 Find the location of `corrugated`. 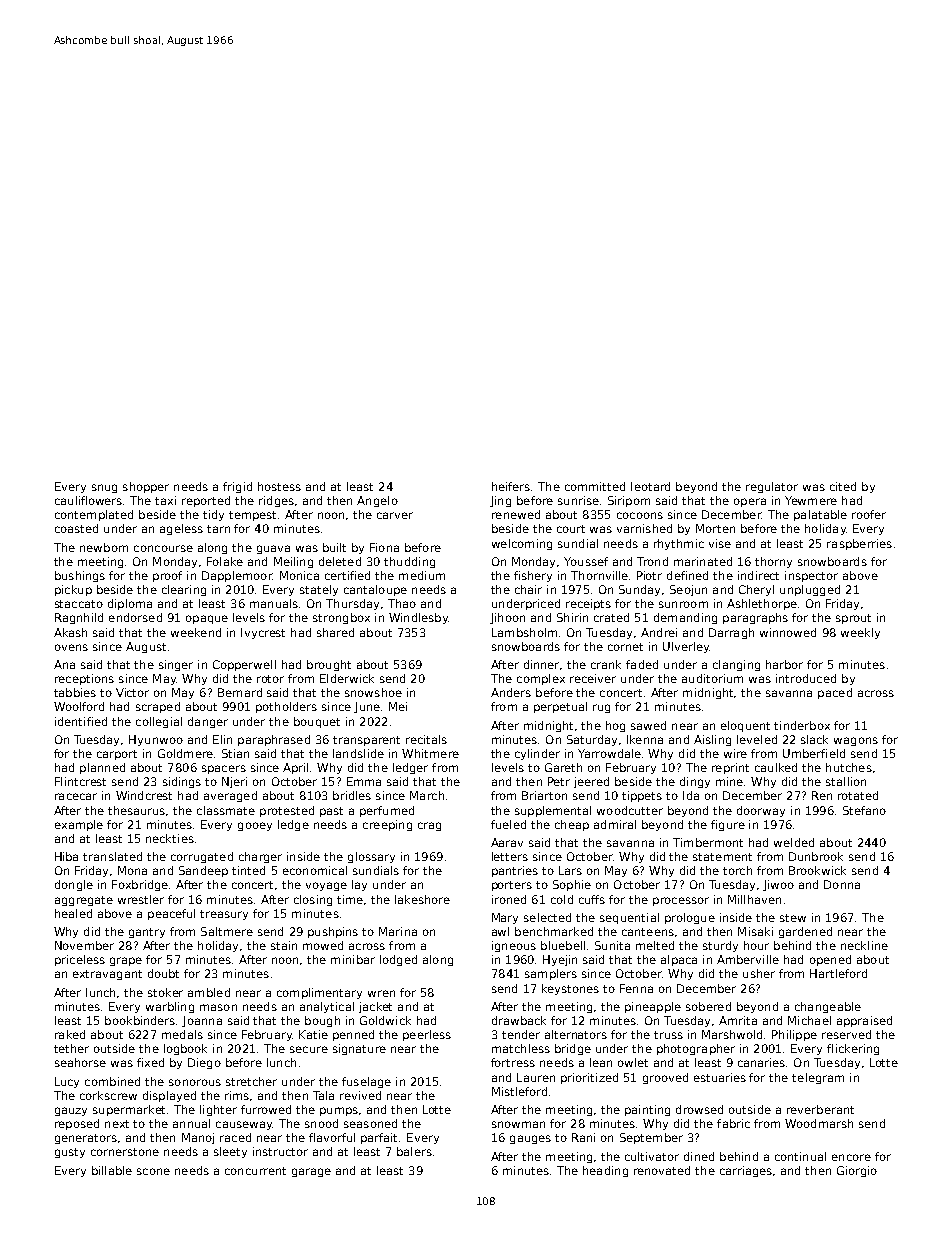

corrugated is located at coordinates (202, 857).
